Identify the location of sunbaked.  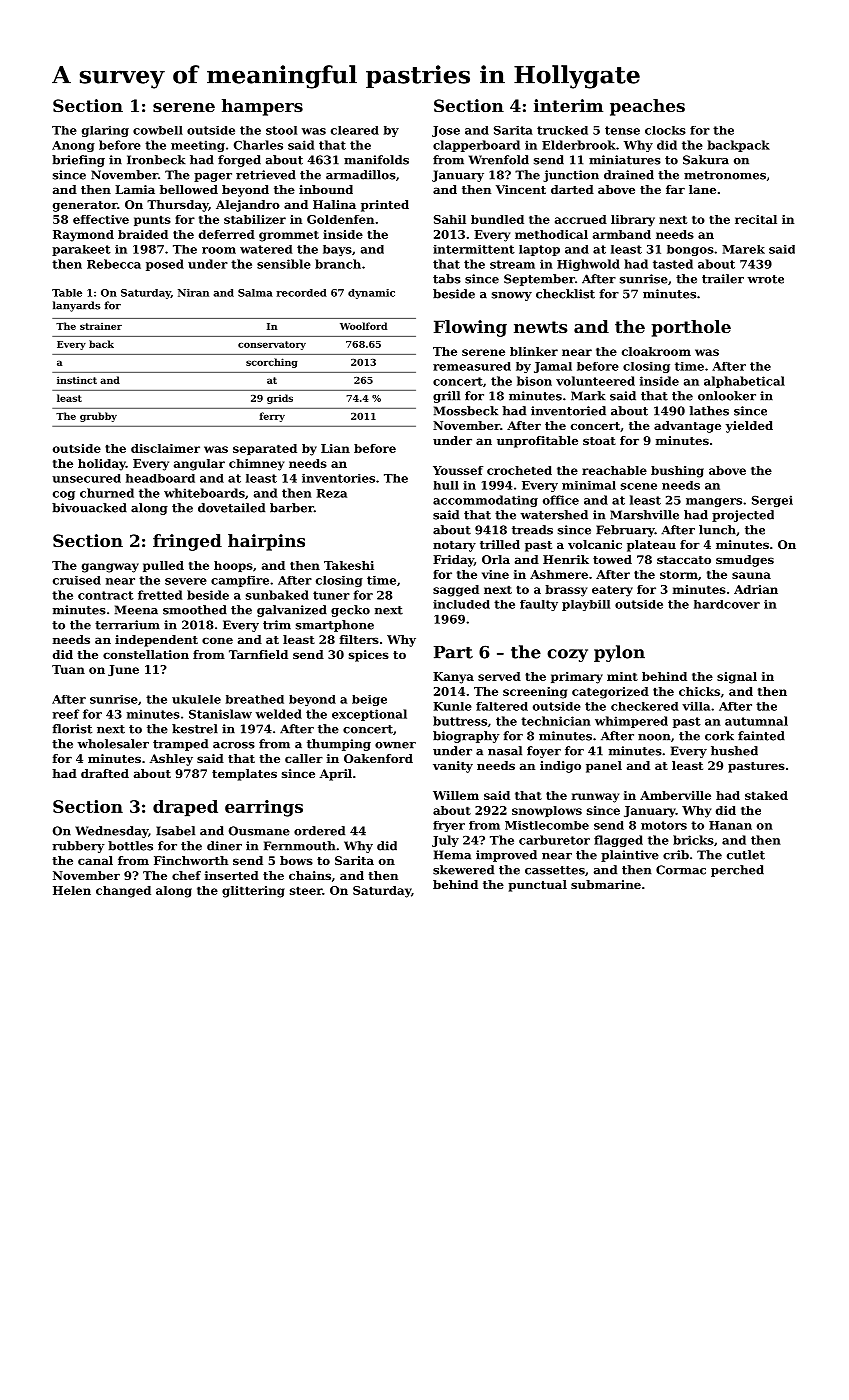
(277, 595).
